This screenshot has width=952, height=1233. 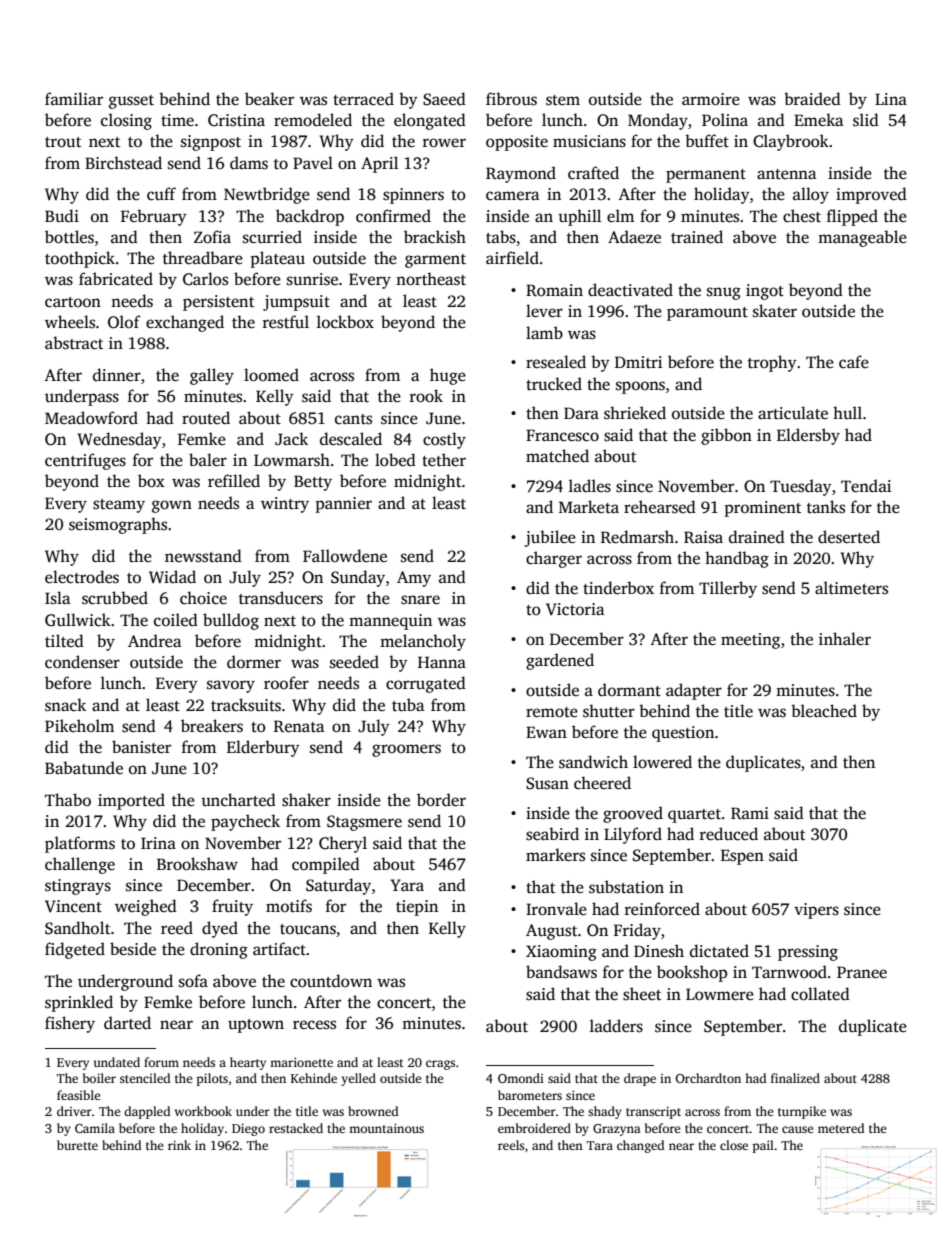 I want to click on trophy, so click(x=772, y=363).
